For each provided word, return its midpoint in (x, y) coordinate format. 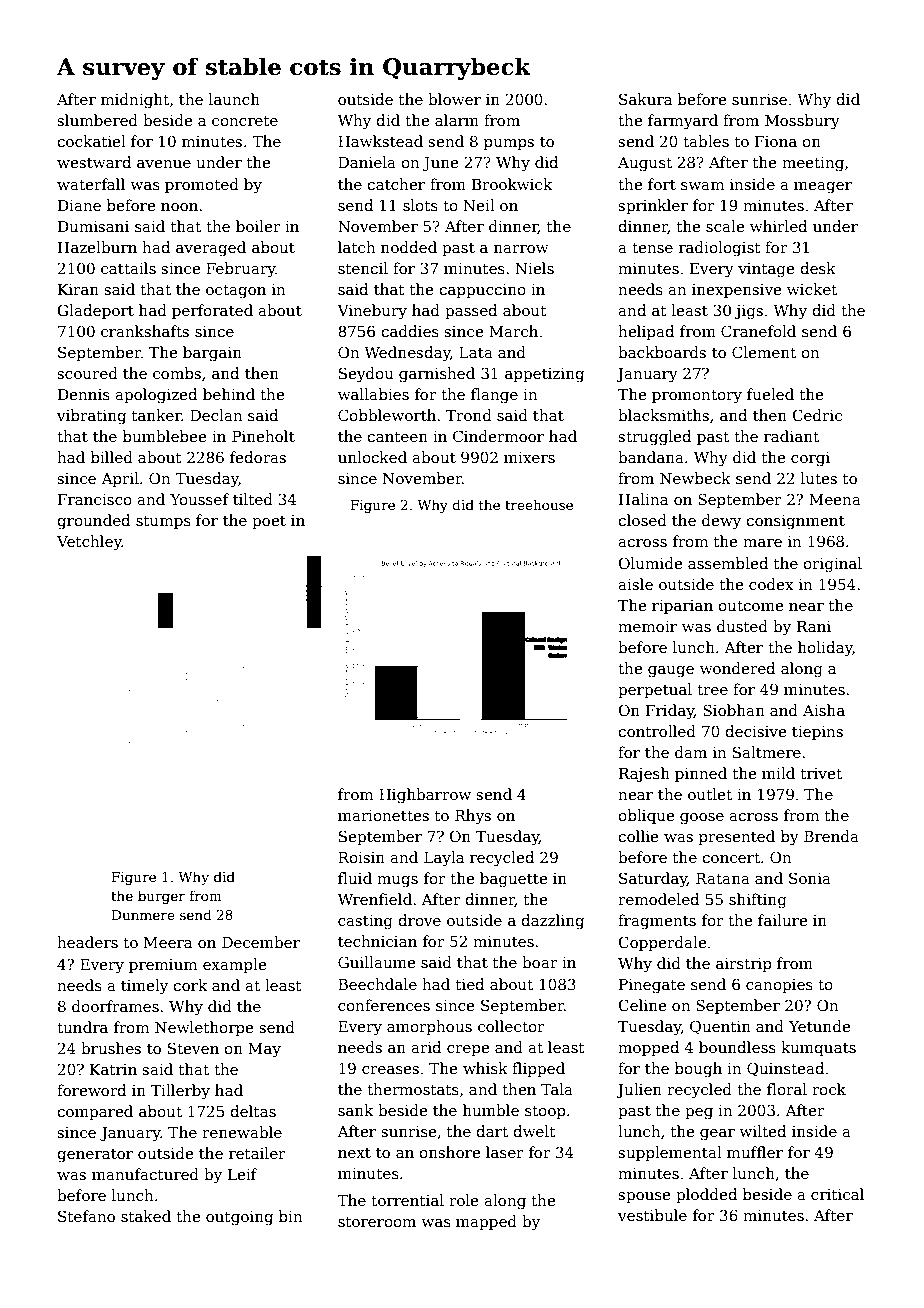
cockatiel (91, 141)
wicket (812, 289)
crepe (468, 1050)
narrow (521, 249)
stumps (163, 522)
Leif (243, 1174)
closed (642, 520)
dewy (721, 522)
